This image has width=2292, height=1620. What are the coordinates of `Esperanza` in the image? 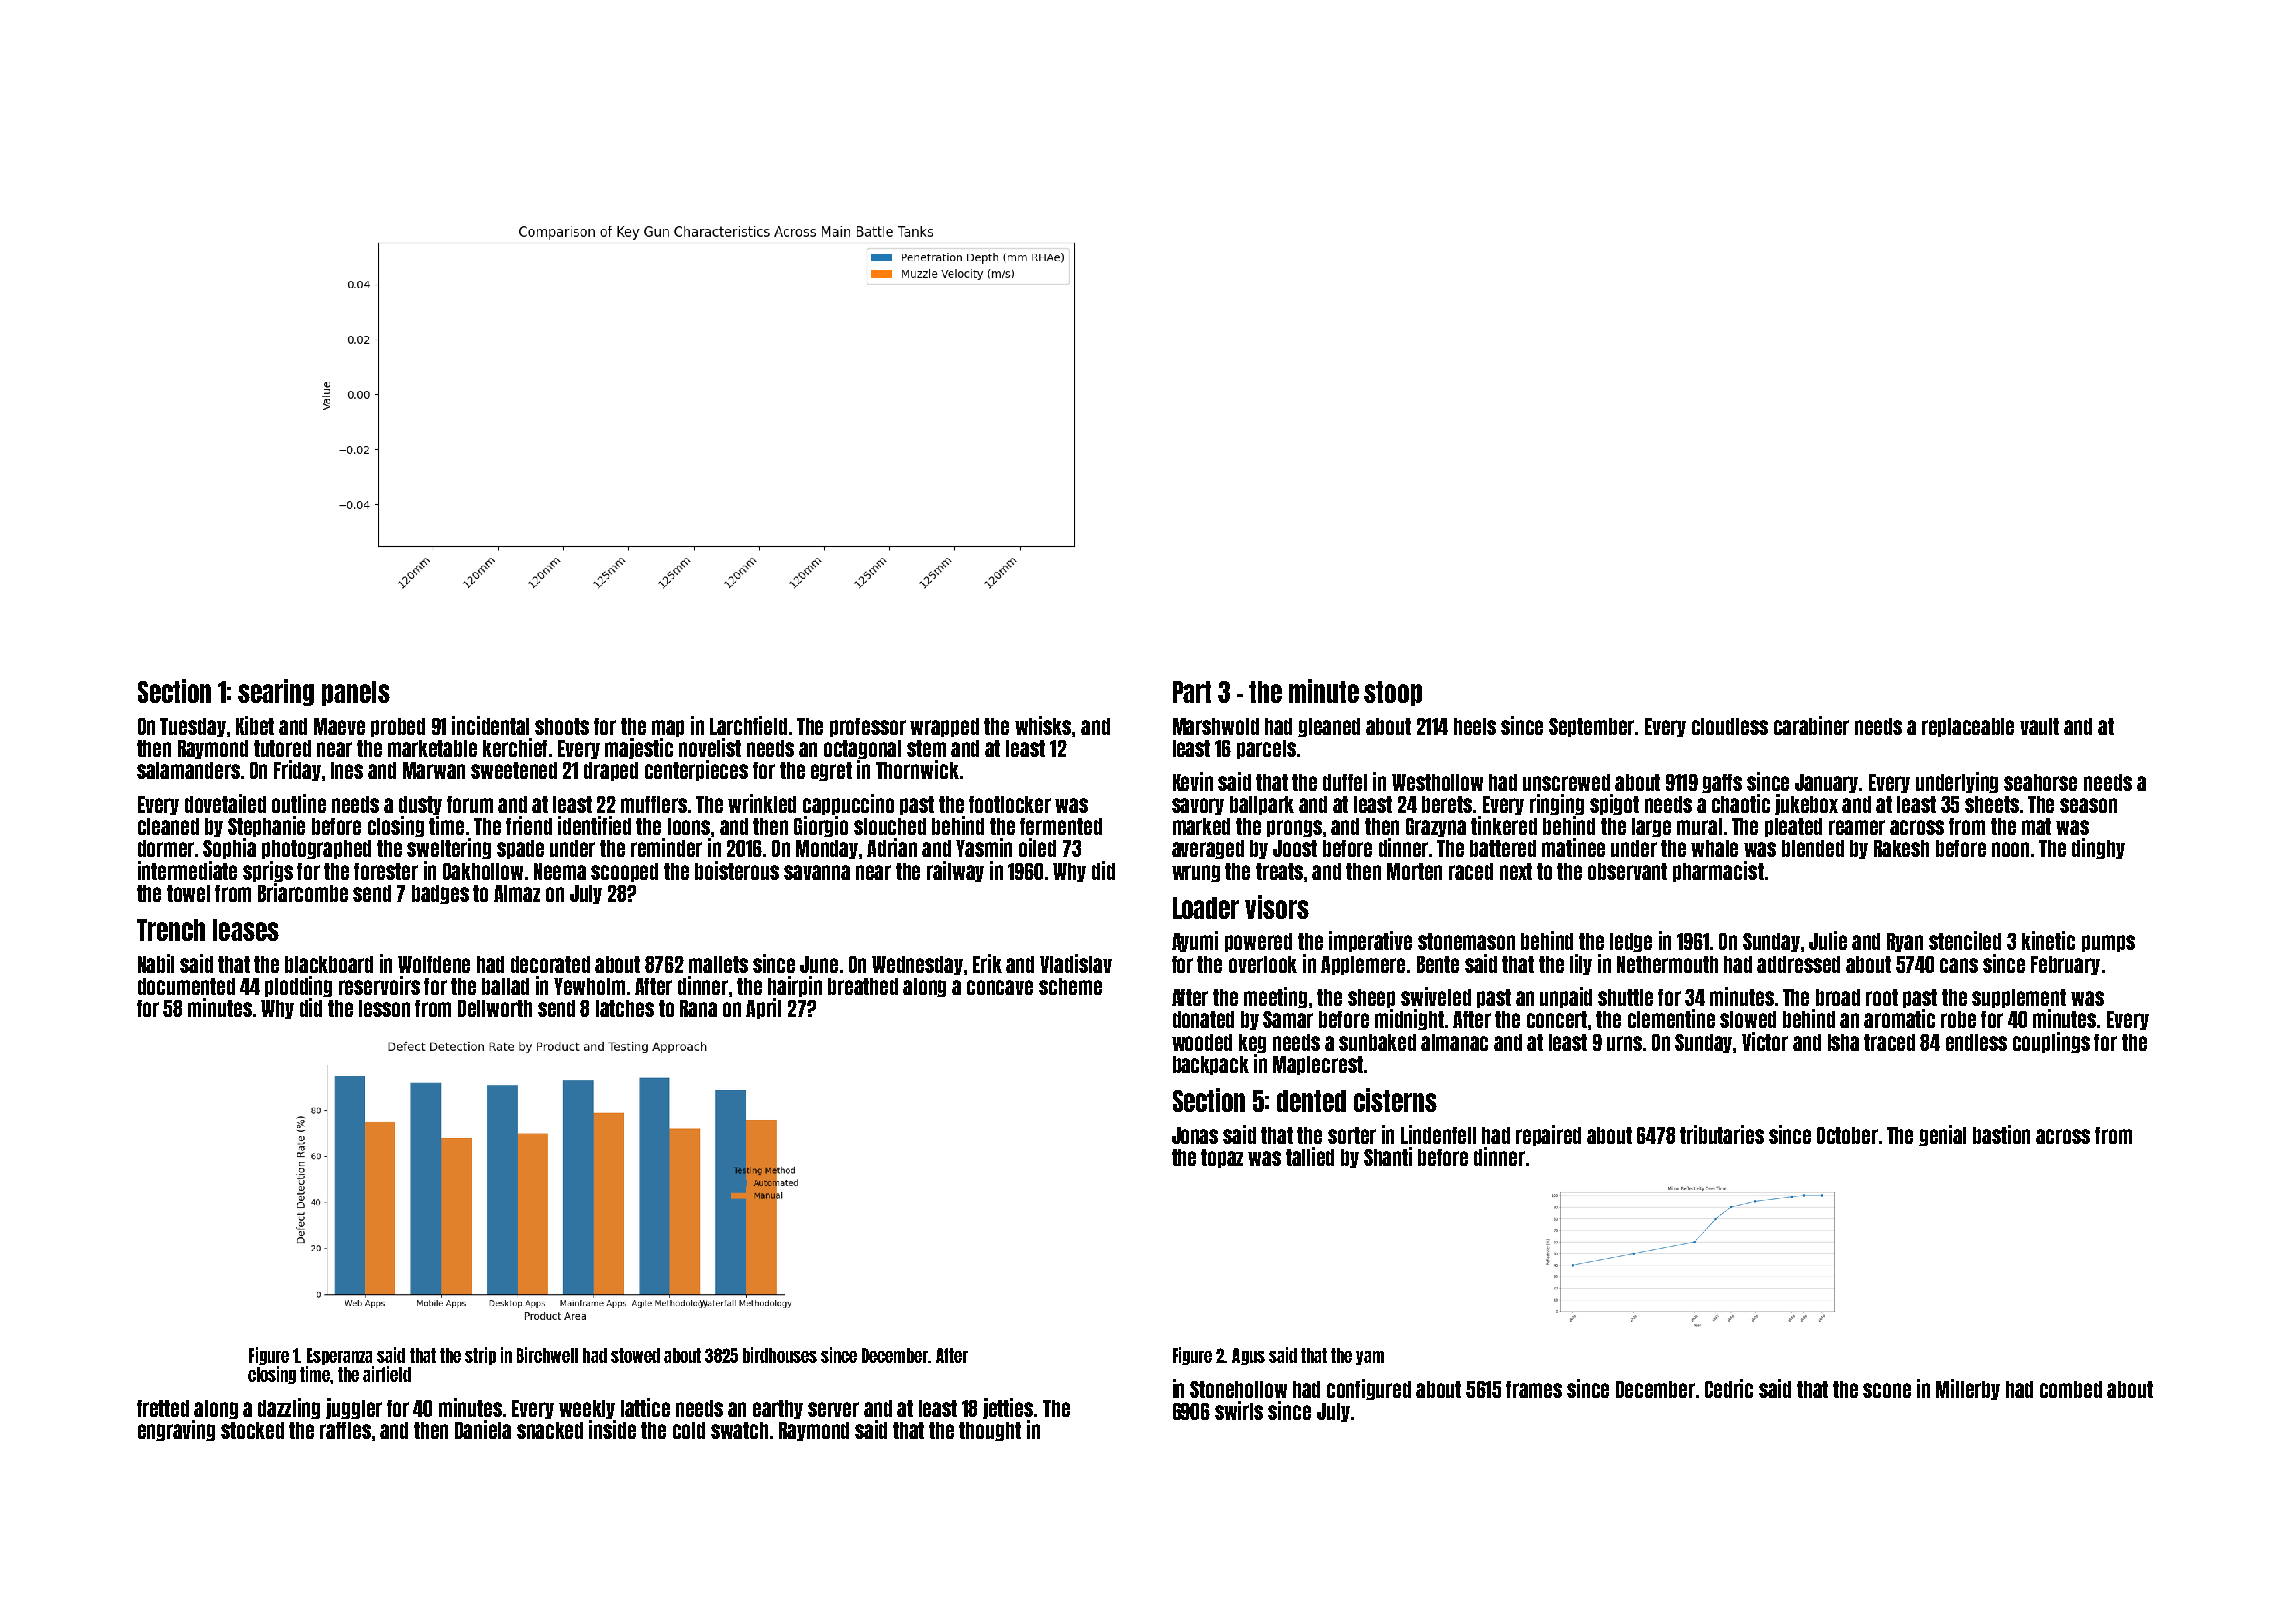 It's located at (339, 1356).
